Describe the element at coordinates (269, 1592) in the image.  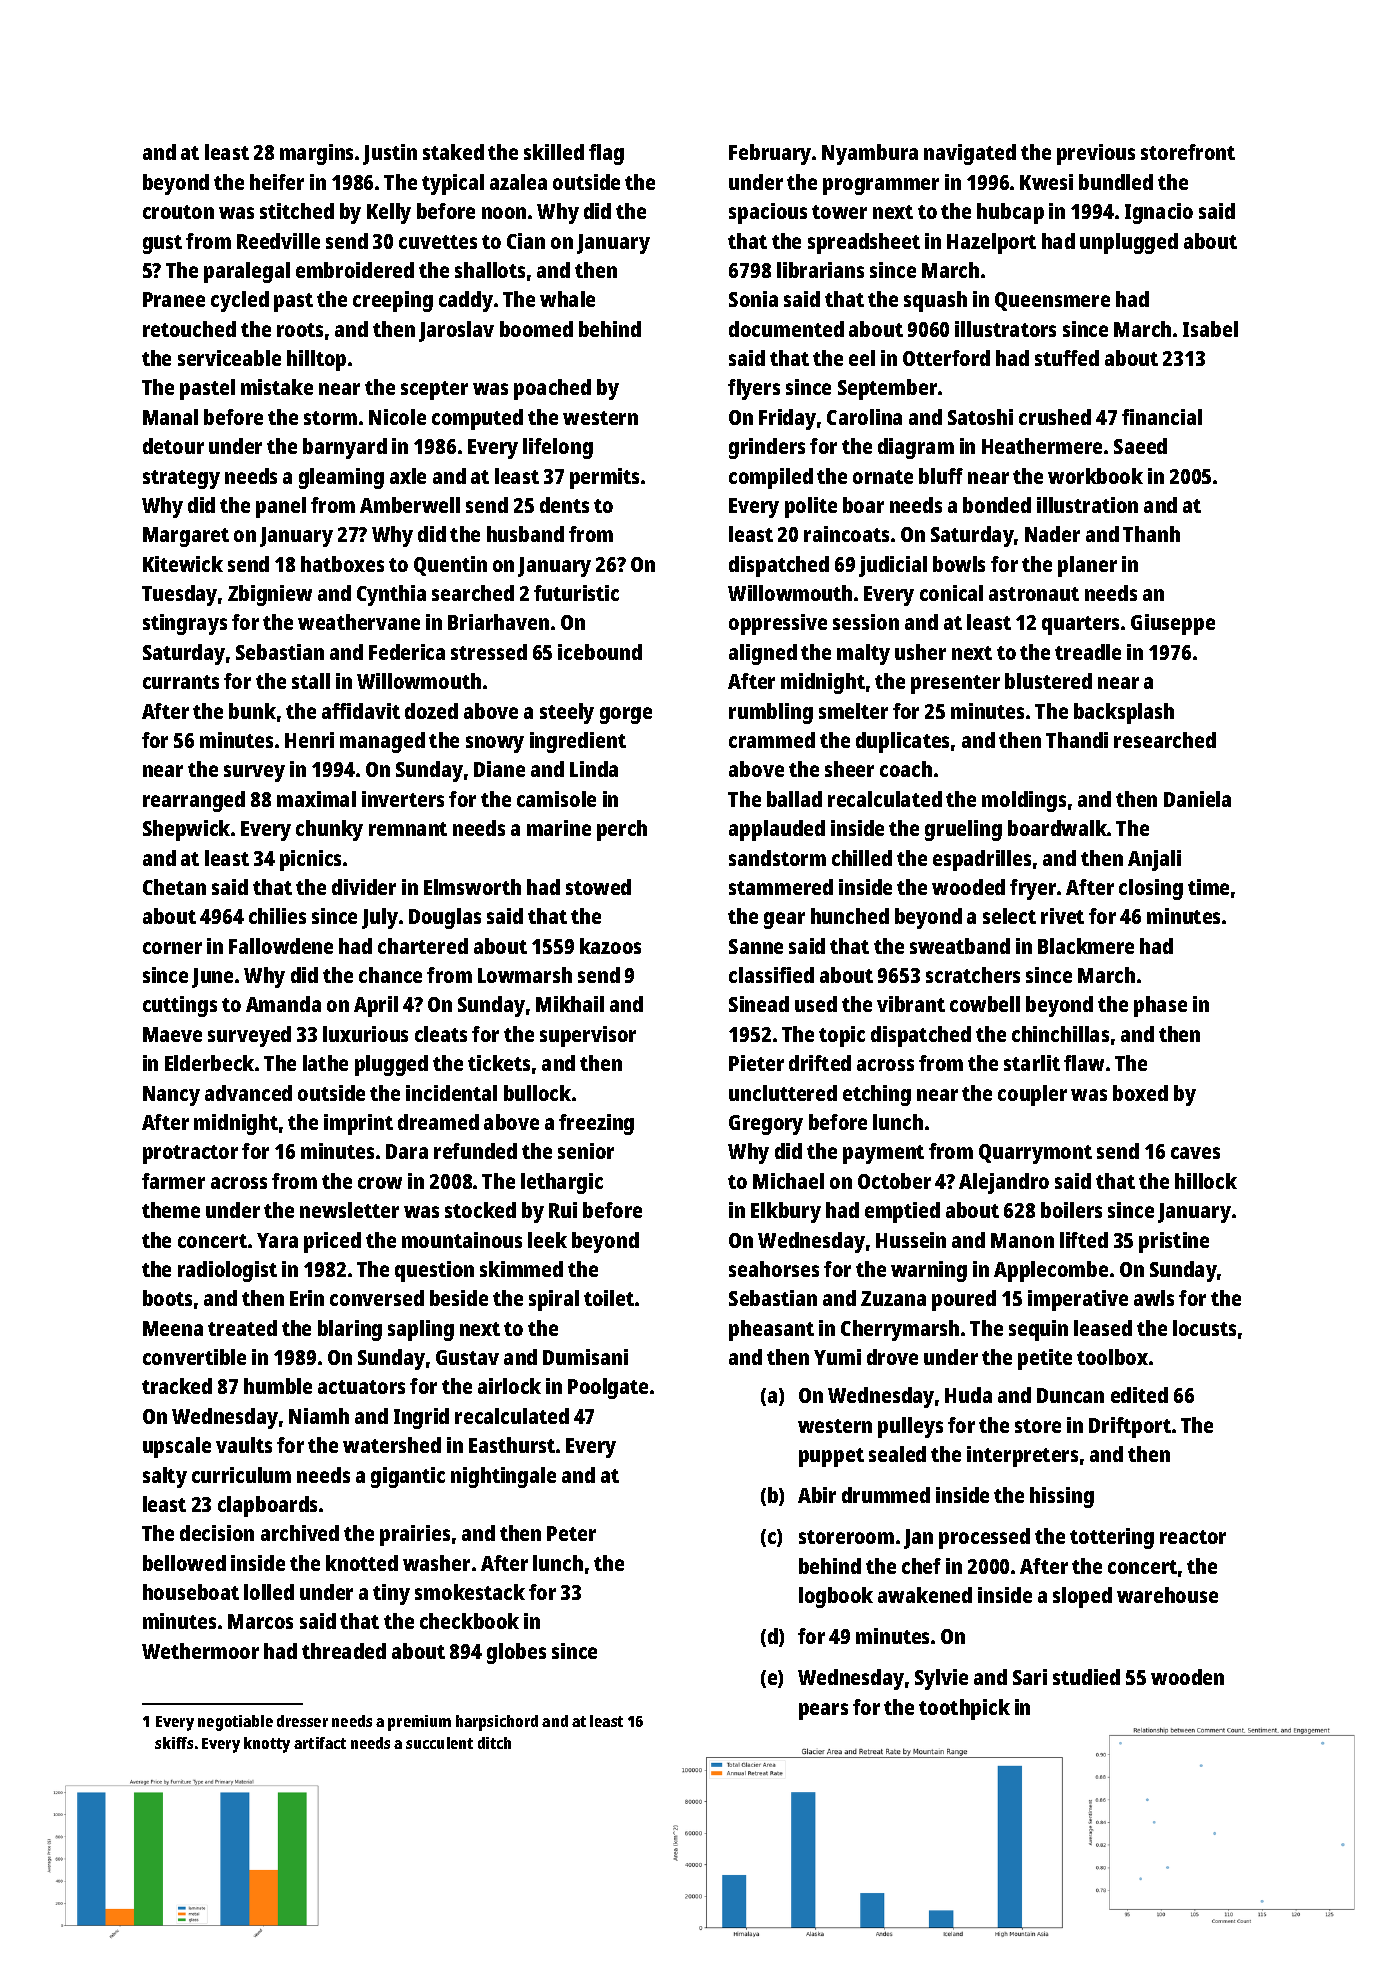
I see `lolled` at that location.
